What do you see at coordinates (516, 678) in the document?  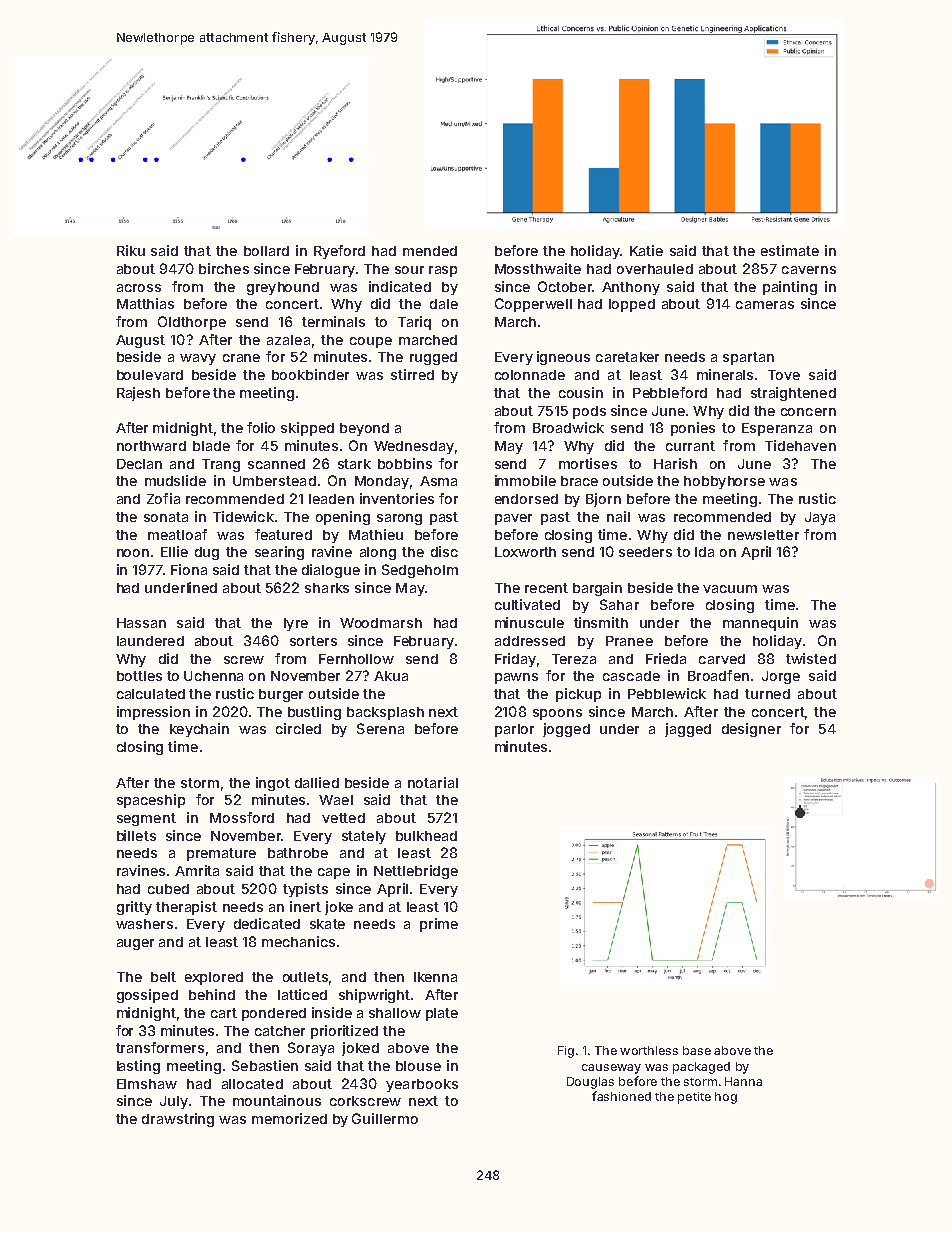 I see `pawns` at bounding box center [516, 678].
